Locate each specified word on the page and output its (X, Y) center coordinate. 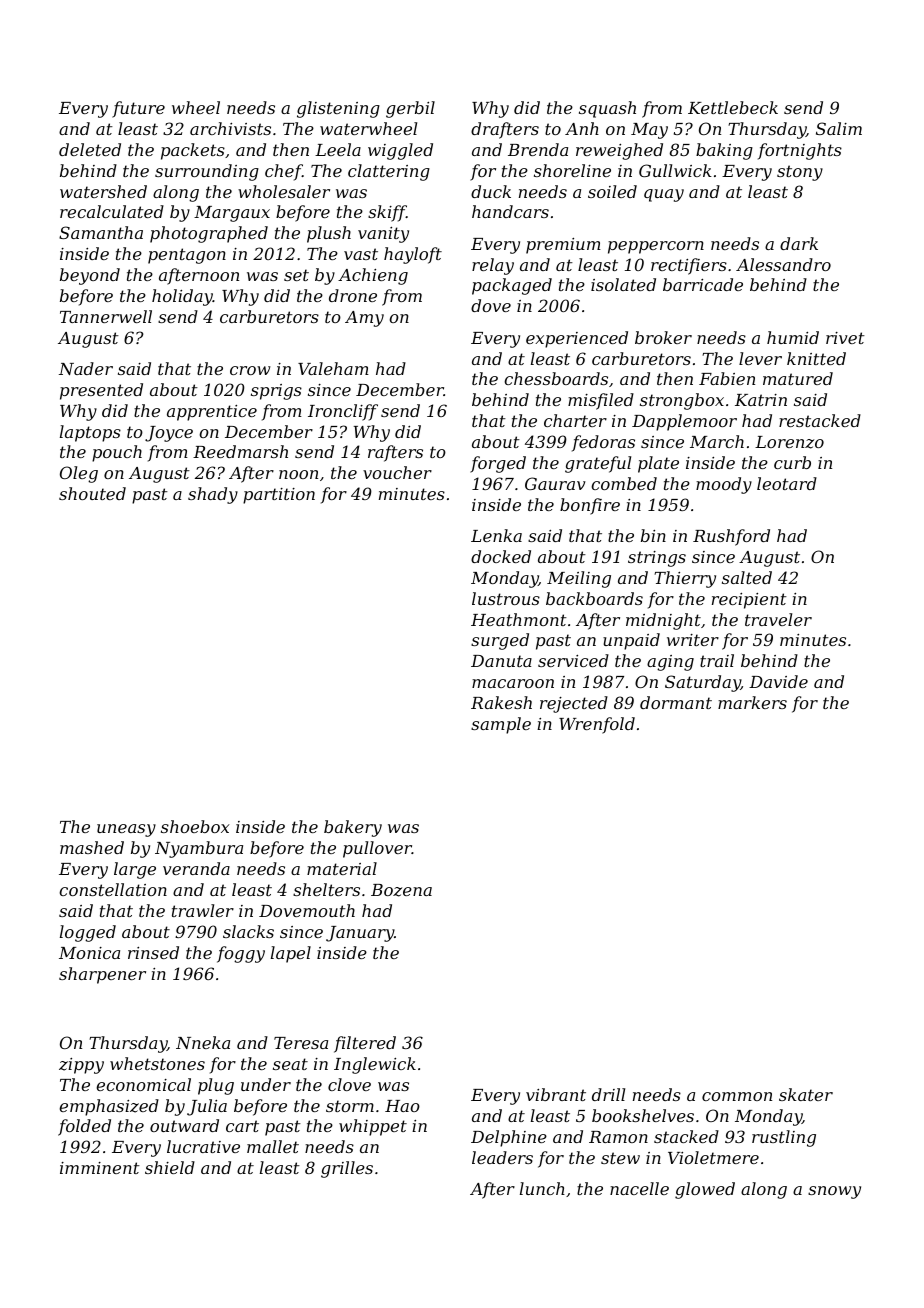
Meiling (579, 579)
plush (329, 234)
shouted (92, 493)
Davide (778, 681)
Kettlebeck (733, 107)
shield (170, 1167)
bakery (353, 828)
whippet (373, 1127)
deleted (90, 149)
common (737, 1096)
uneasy (126, 830)
